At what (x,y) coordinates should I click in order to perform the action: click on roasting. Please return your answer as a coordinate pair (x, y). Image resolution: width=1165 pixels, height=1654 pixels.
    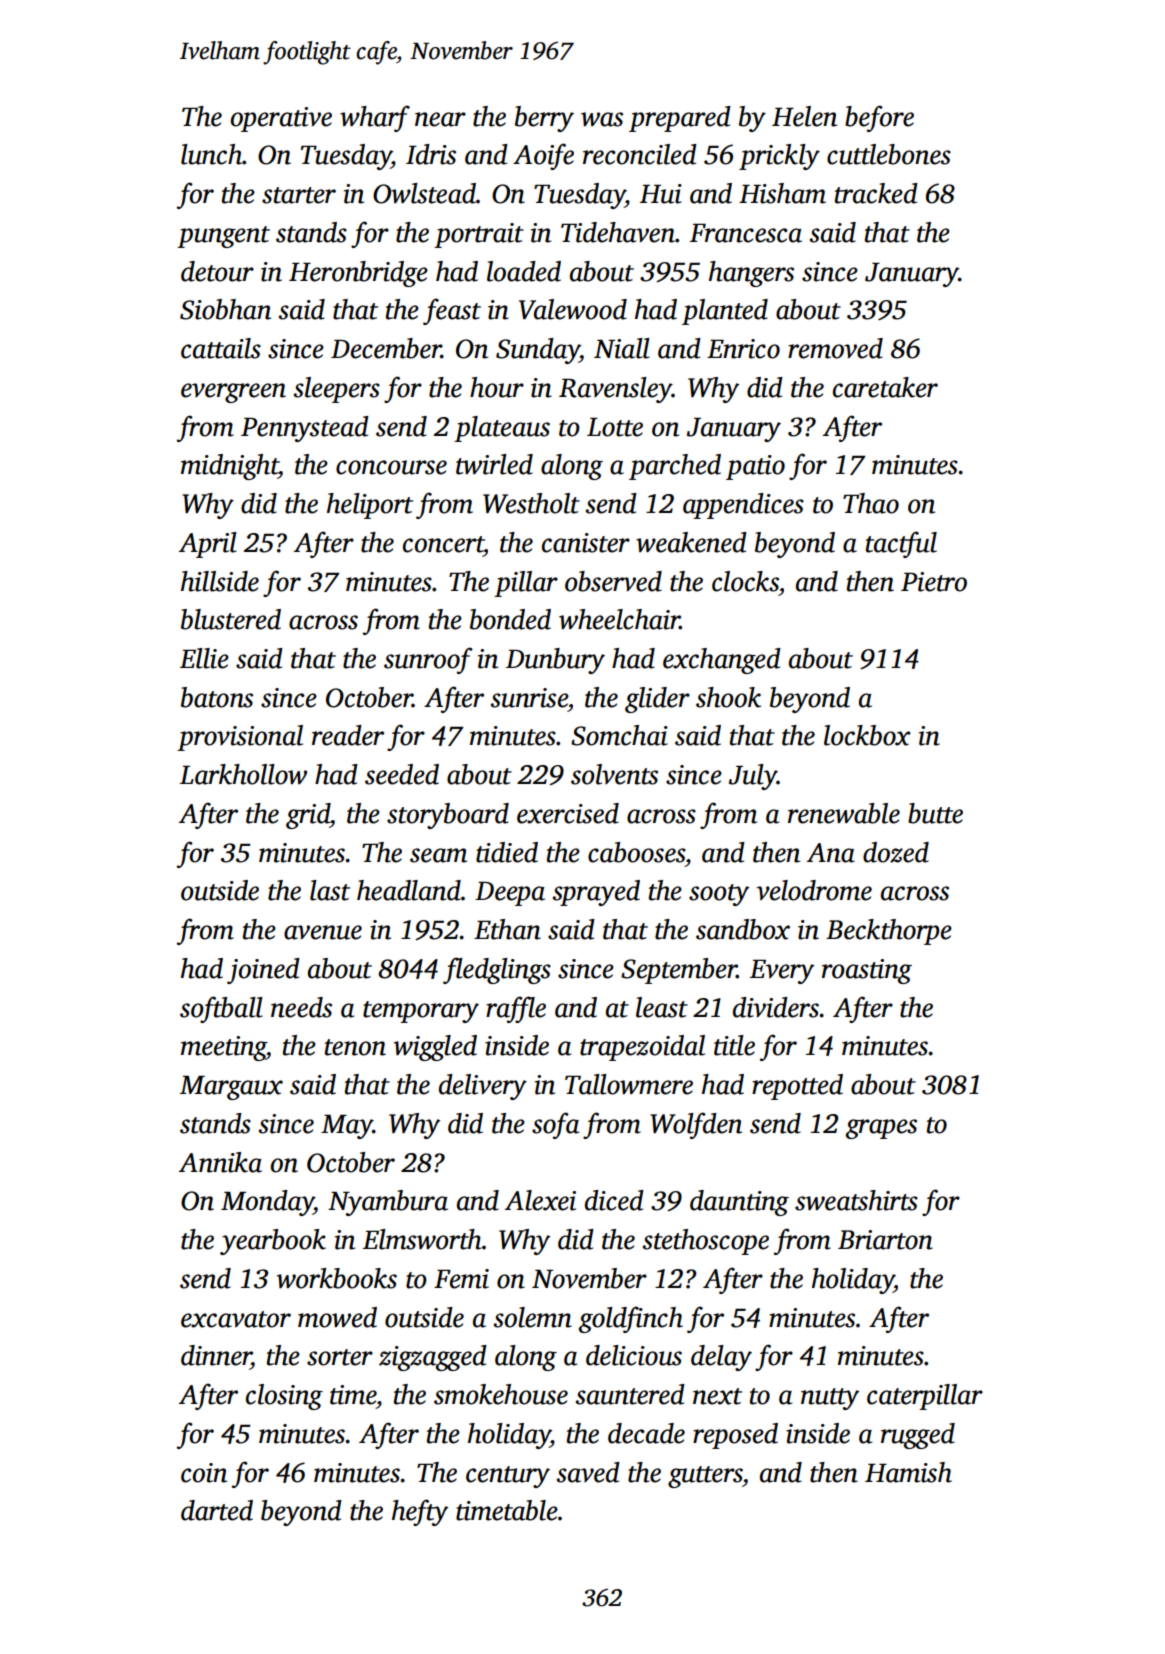
    Looking at the image, I should click on (867, 971).
